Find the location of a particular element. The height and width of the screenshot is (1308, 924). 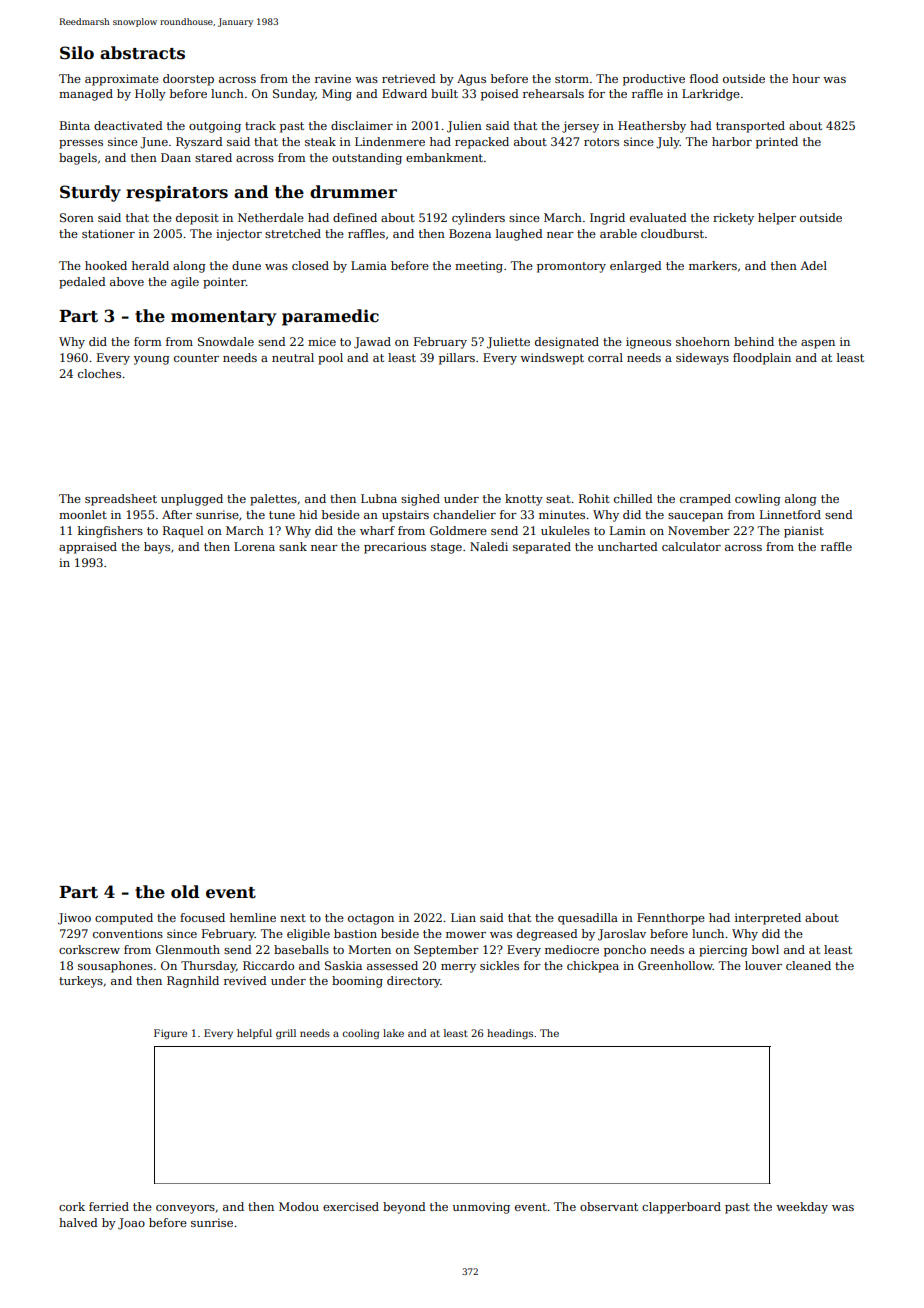

Fennthorpe is located at coordinates (671, 919).
